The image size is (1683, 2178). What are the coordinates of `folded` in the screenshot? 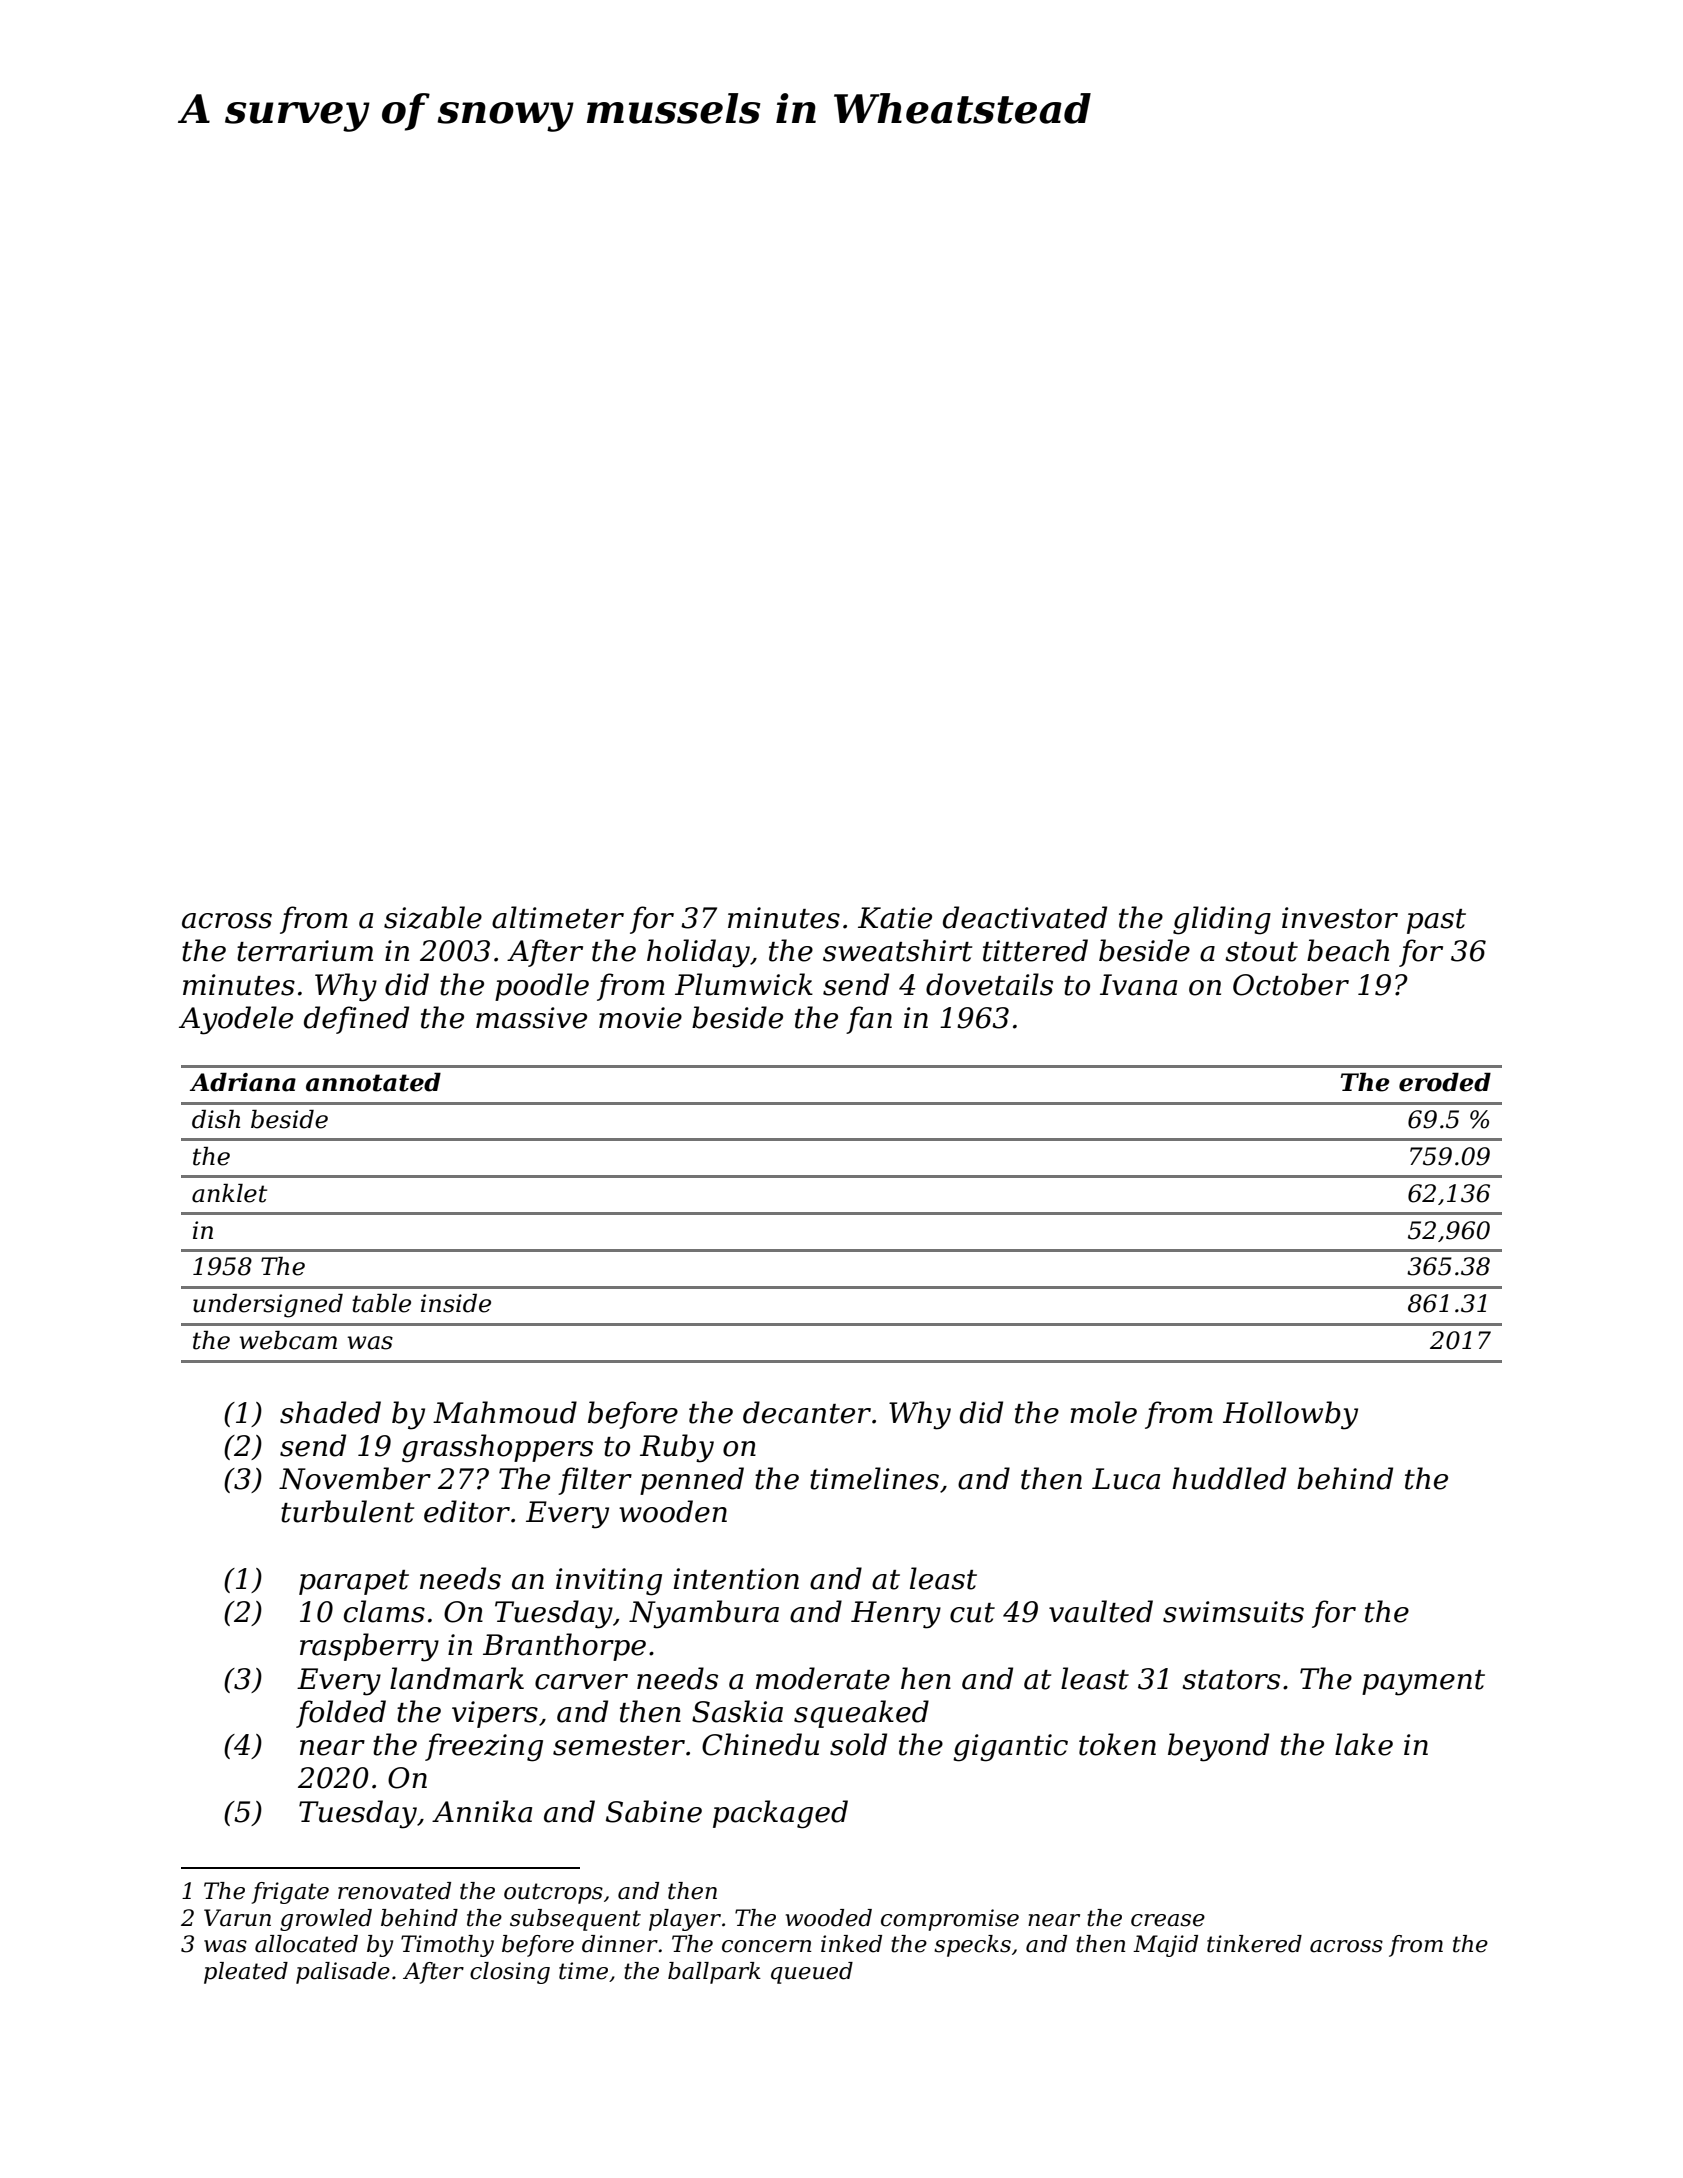 It's located at (341, 1714).
